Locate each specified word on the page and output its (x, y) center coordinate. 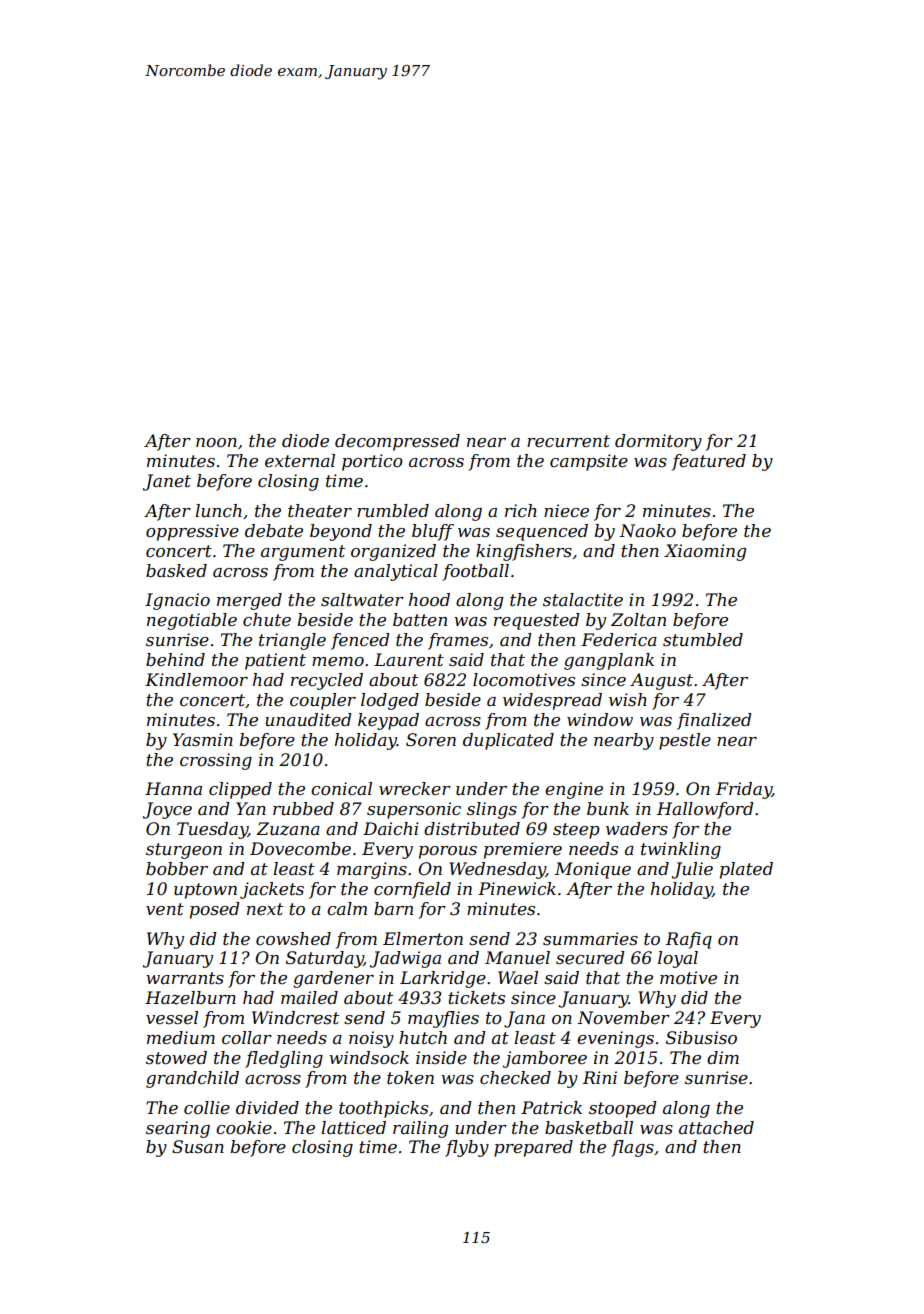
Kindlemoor (196, 680)
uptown (205, 891)
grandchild (192, 1079)
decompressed (397, 442)
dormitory (658, 442)
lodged (390, 701)
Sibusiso (701, 1038)
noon (216, 443)
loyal (678, 959)
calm (347, 908)
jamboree (545, 1059)
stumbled (703, 640)
